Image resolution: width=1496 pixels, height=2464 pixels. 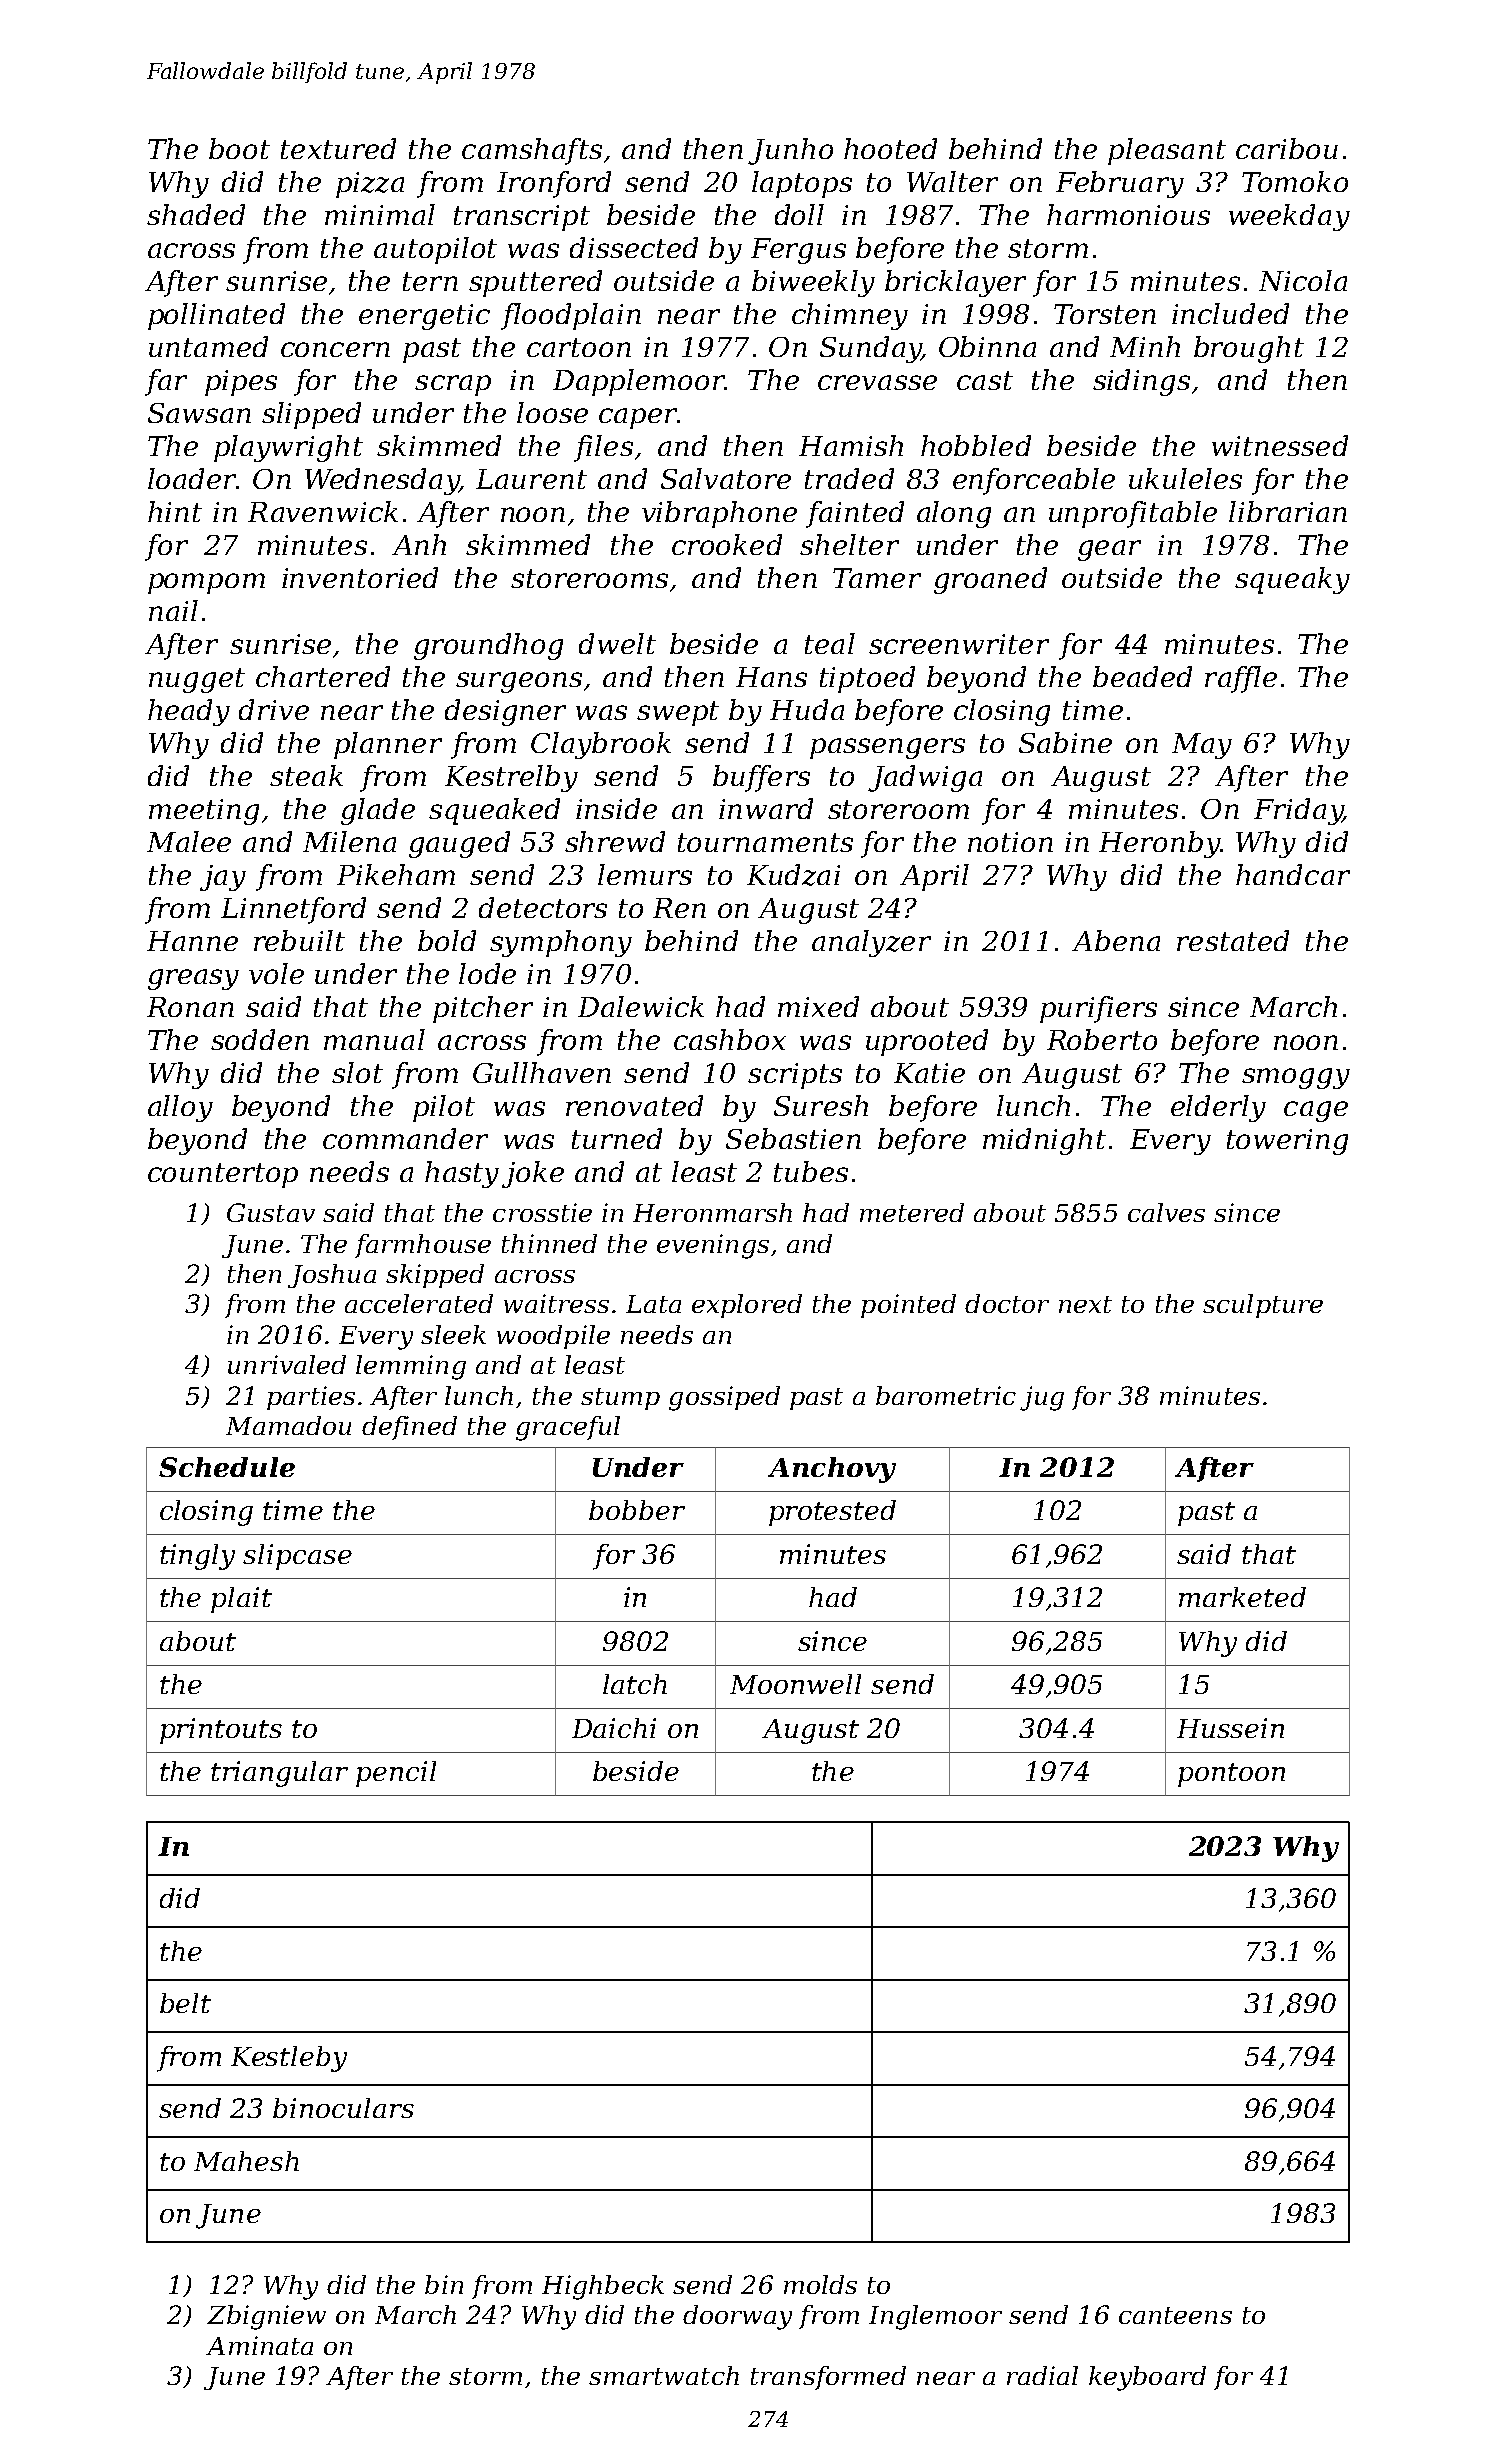 What do you see at coordinates (1034, 481) in the screenshot?
I see `enforceable` at bounding box center [1034, 481].
